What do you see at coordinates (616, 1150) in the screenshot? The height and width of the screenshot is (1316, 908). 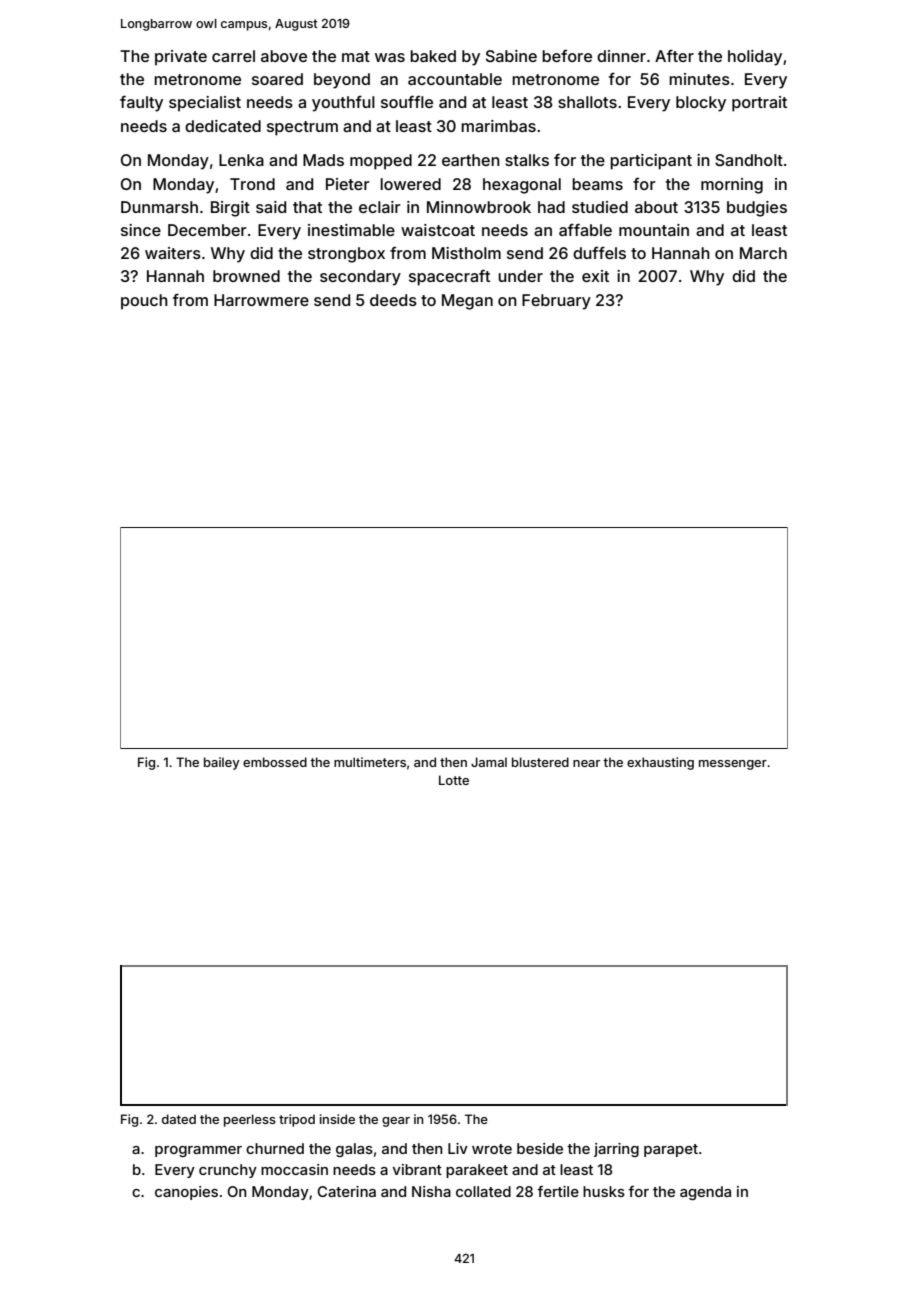 I see `jarring` at bounding box center [616, 1150].
